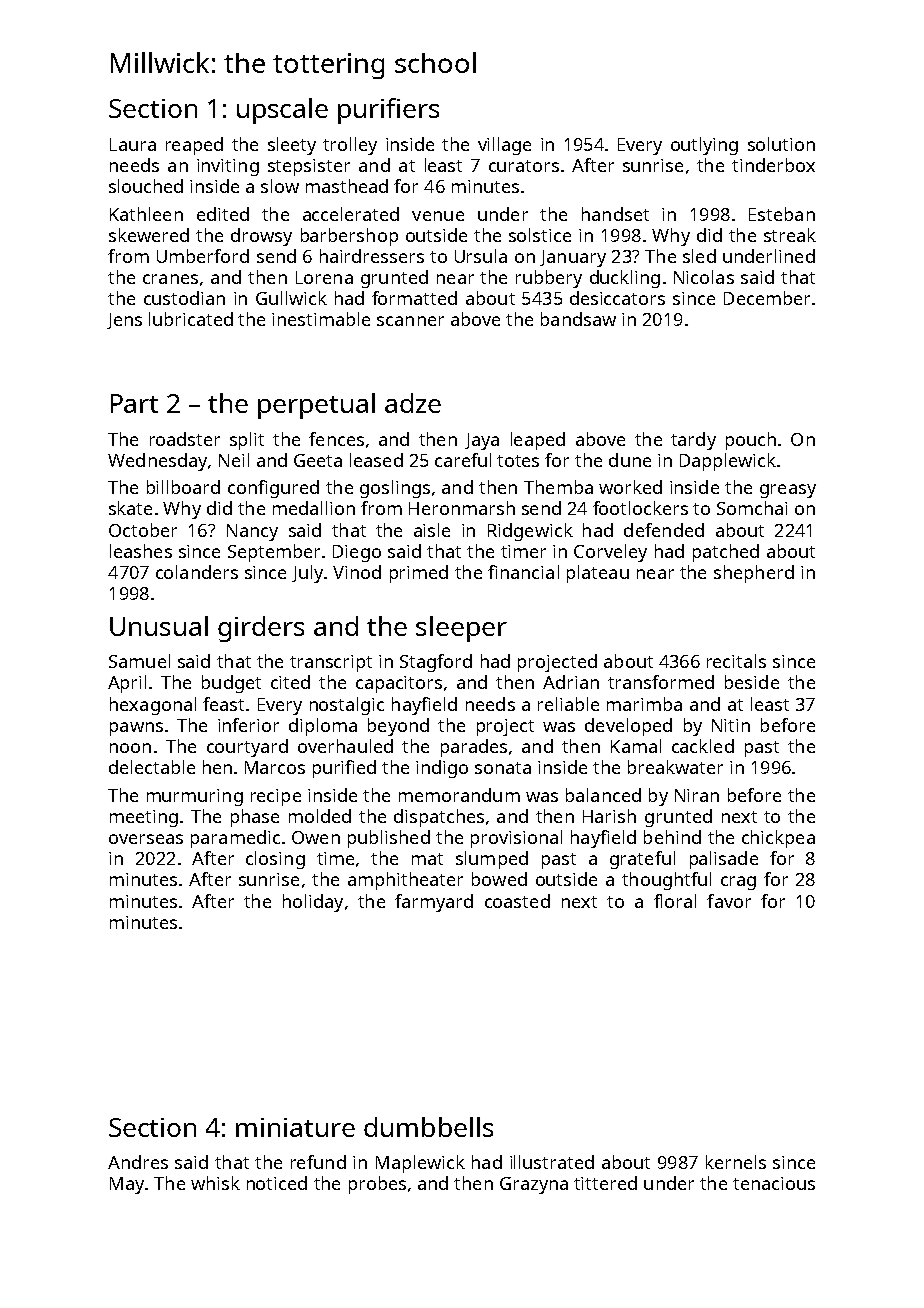 The image size is (924, 1308). What do you see at coordinates (636, 746) in the screenshot?
I see `Kamal` at bounding box center [636, 746].
